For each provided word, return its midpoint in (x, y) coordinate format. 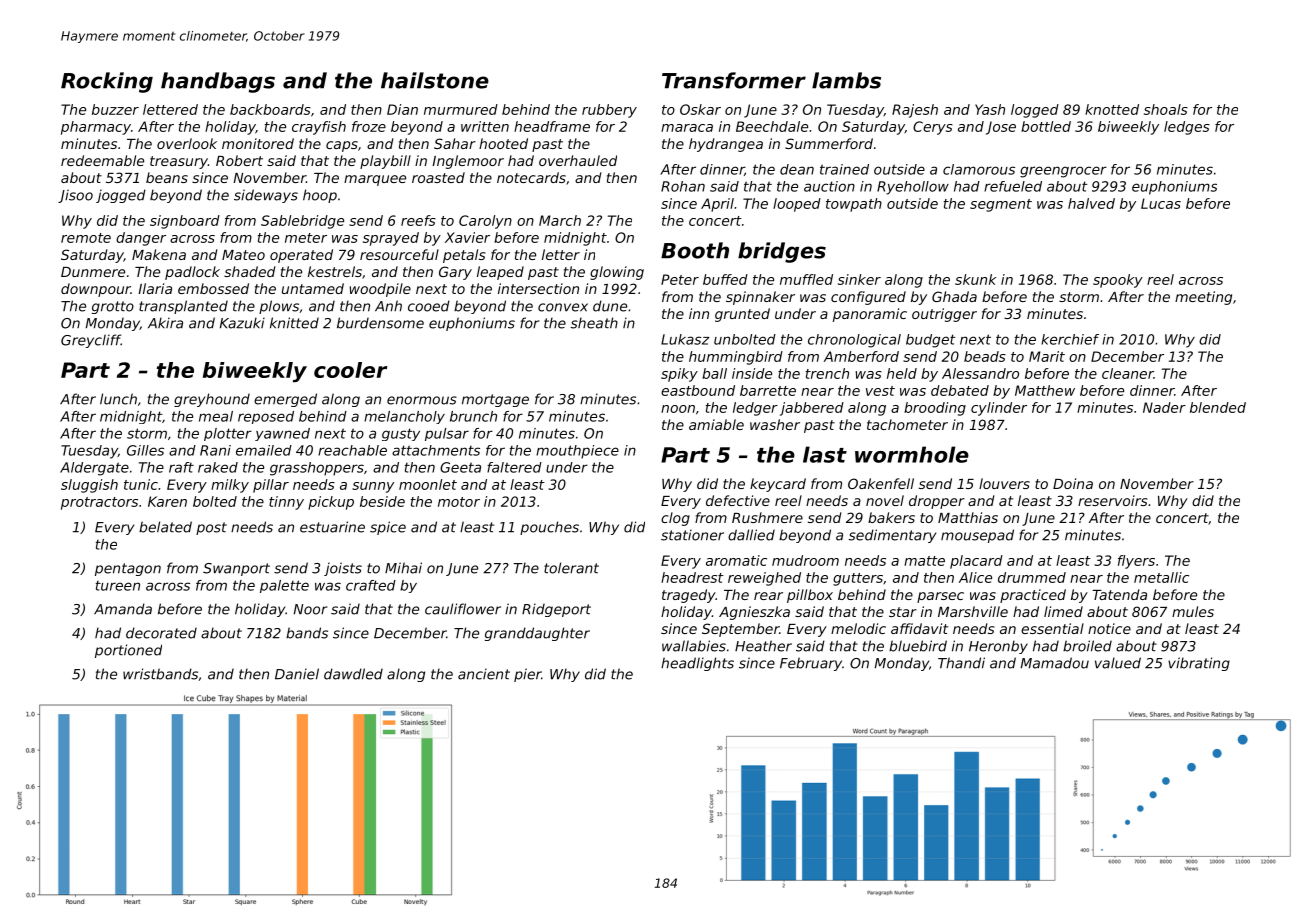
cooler (351, 370)
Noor (310, 609)
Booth (695, 250)
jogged (121, 196)
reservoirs (1112, 500)
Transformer (734, 80)
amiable (716, 424)
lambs (846, 80)
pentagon (128, 569)
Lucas (1161, 203)
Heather (763, 646)
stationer (692, 535)
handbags (218, 82)
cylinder (999, 409)
